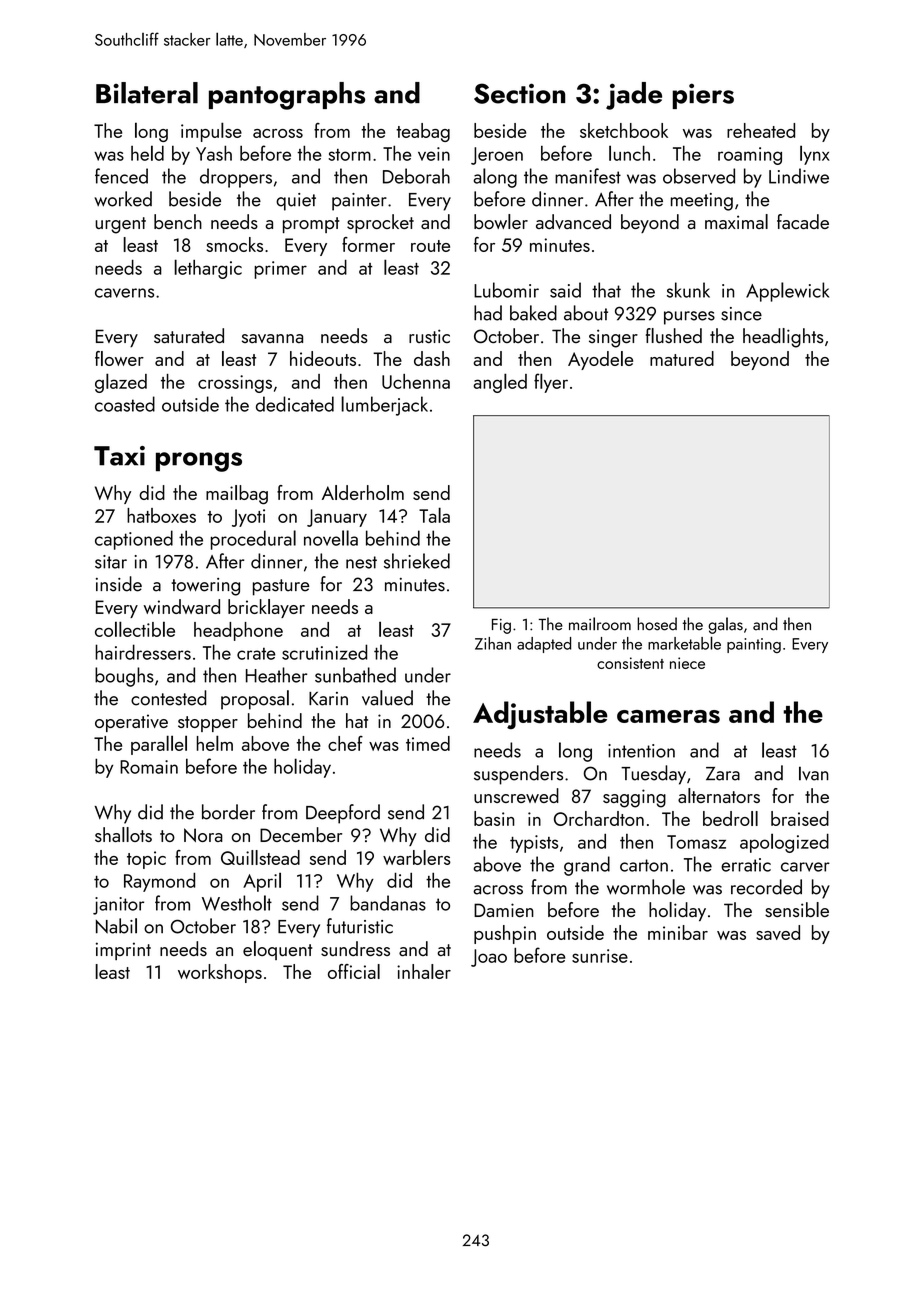 This document has height=1314, width=924. Describe the element at coordinates (803, 221) in the document. I see `facade` at that location.
